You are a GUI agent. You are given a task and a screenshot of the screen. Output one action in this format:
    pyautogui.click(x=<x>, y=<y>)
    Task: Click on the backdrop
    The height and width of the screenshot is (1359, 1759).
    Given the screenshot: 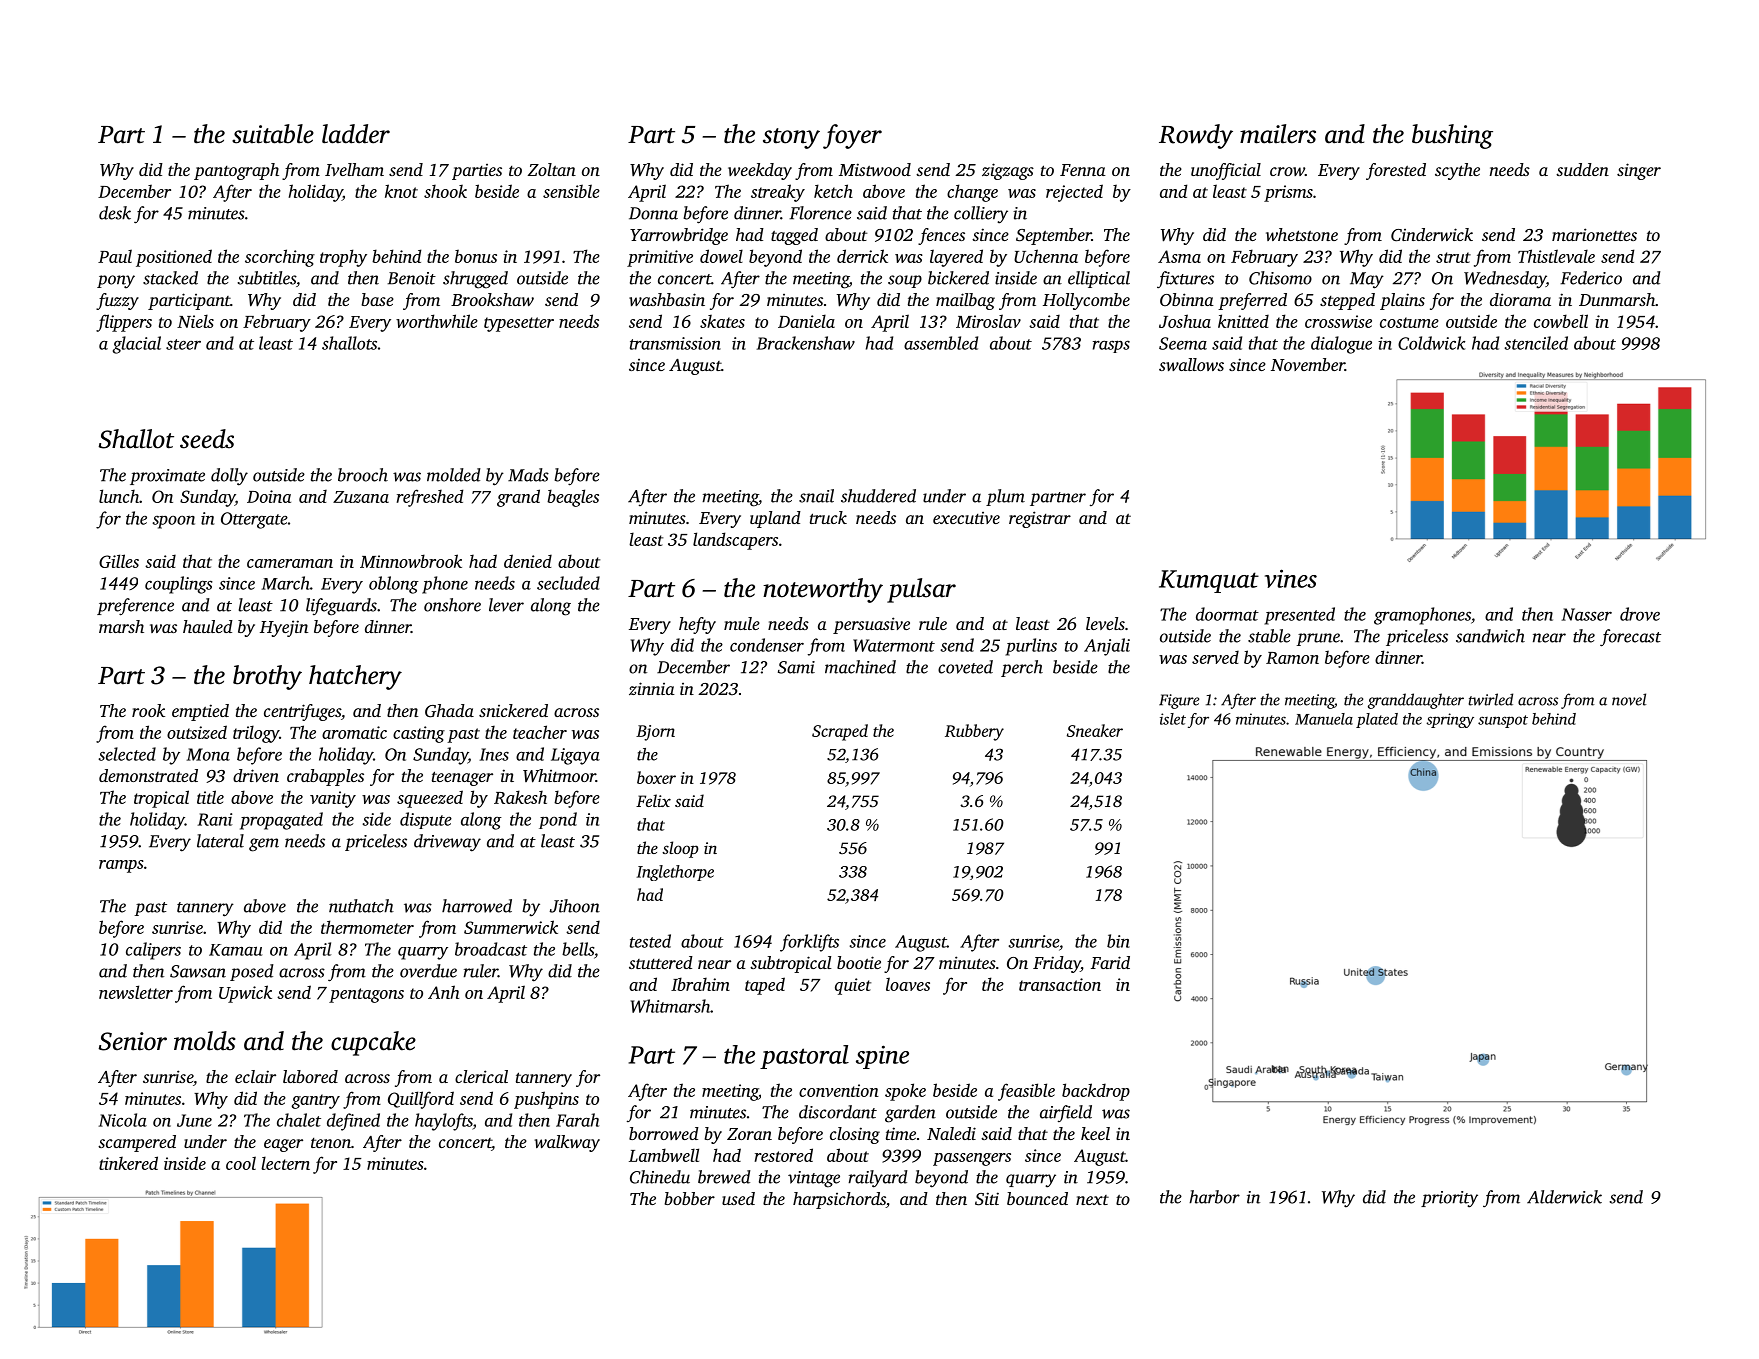 What is the action you would take?
    pyautogui.click(x=1096, y=1092)
